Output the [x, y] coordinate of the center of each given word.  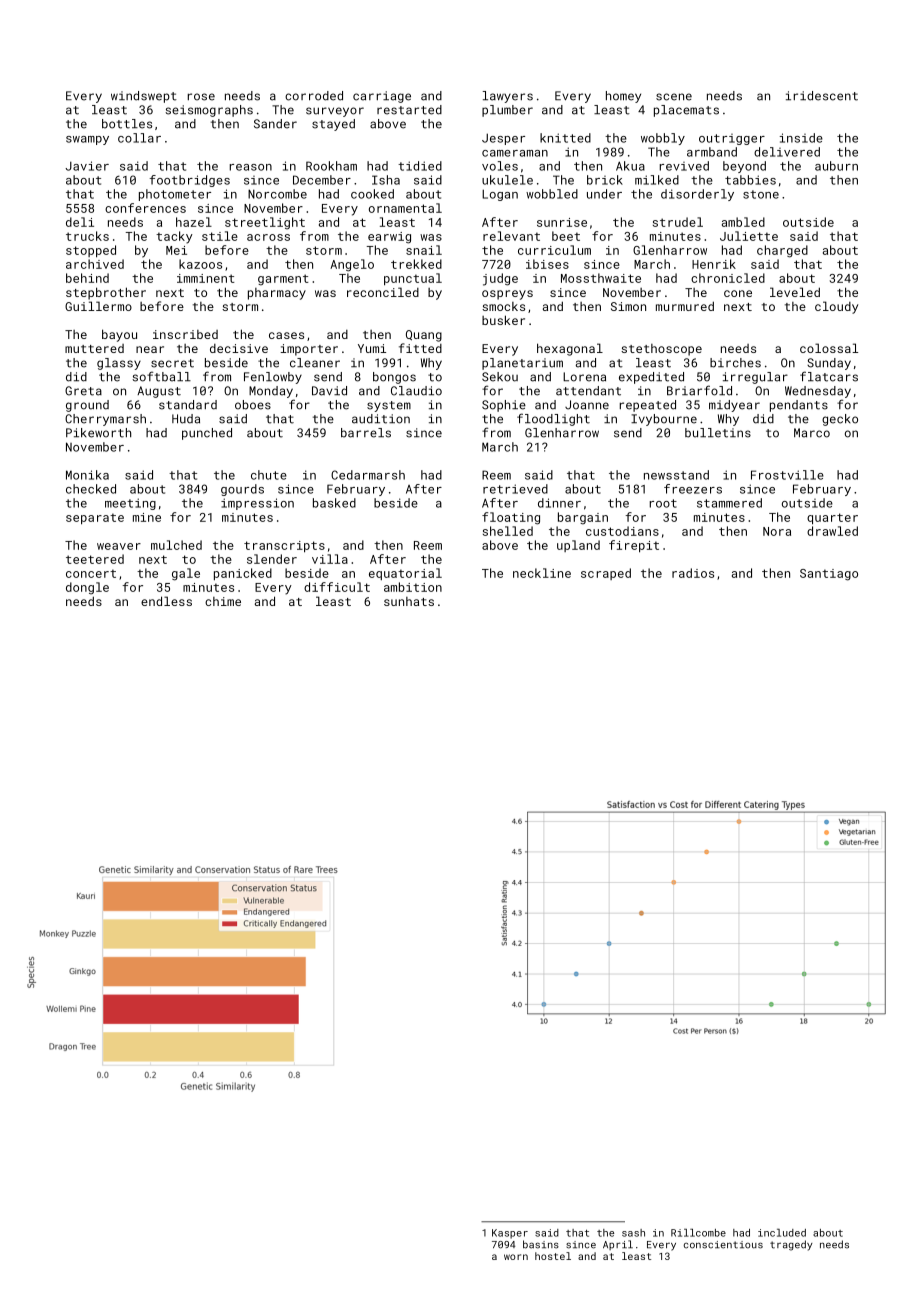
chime [223, 601]
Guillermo [98, 306]
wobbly [663, 139]
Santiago [829, 575]
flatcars [829, 376]
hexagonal [570, 349]
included [782, 1233]
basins [541, 1244]
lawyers [508, 97]
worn [516, 1257]
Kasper [510, 1234]
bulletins [718, 433]
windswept [144, 97]
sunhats [409, 601]
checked [91, 489]
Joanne [587, 405]
